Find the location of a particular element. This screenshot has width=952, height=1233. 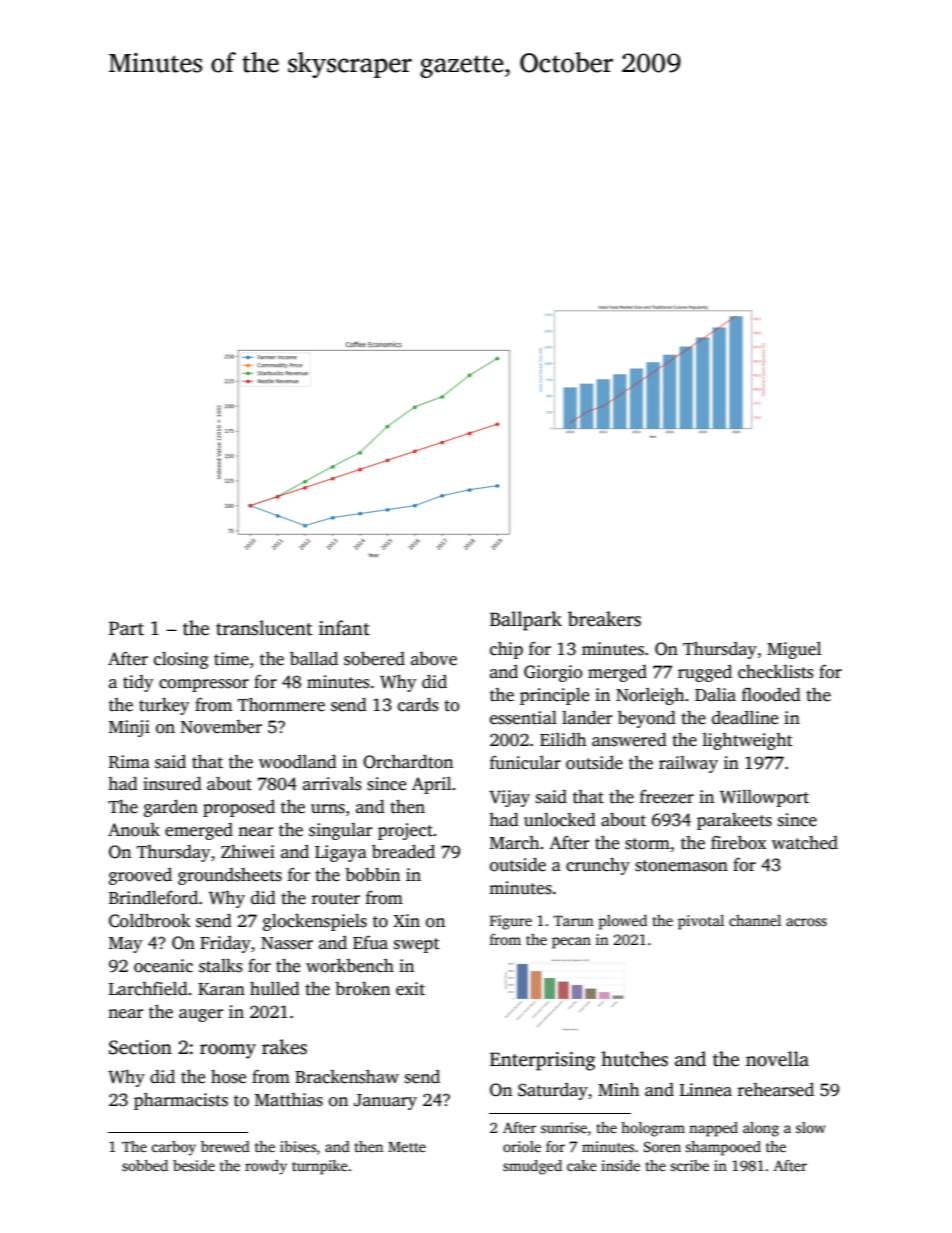

tidy is located at coordinates (138, 683).
